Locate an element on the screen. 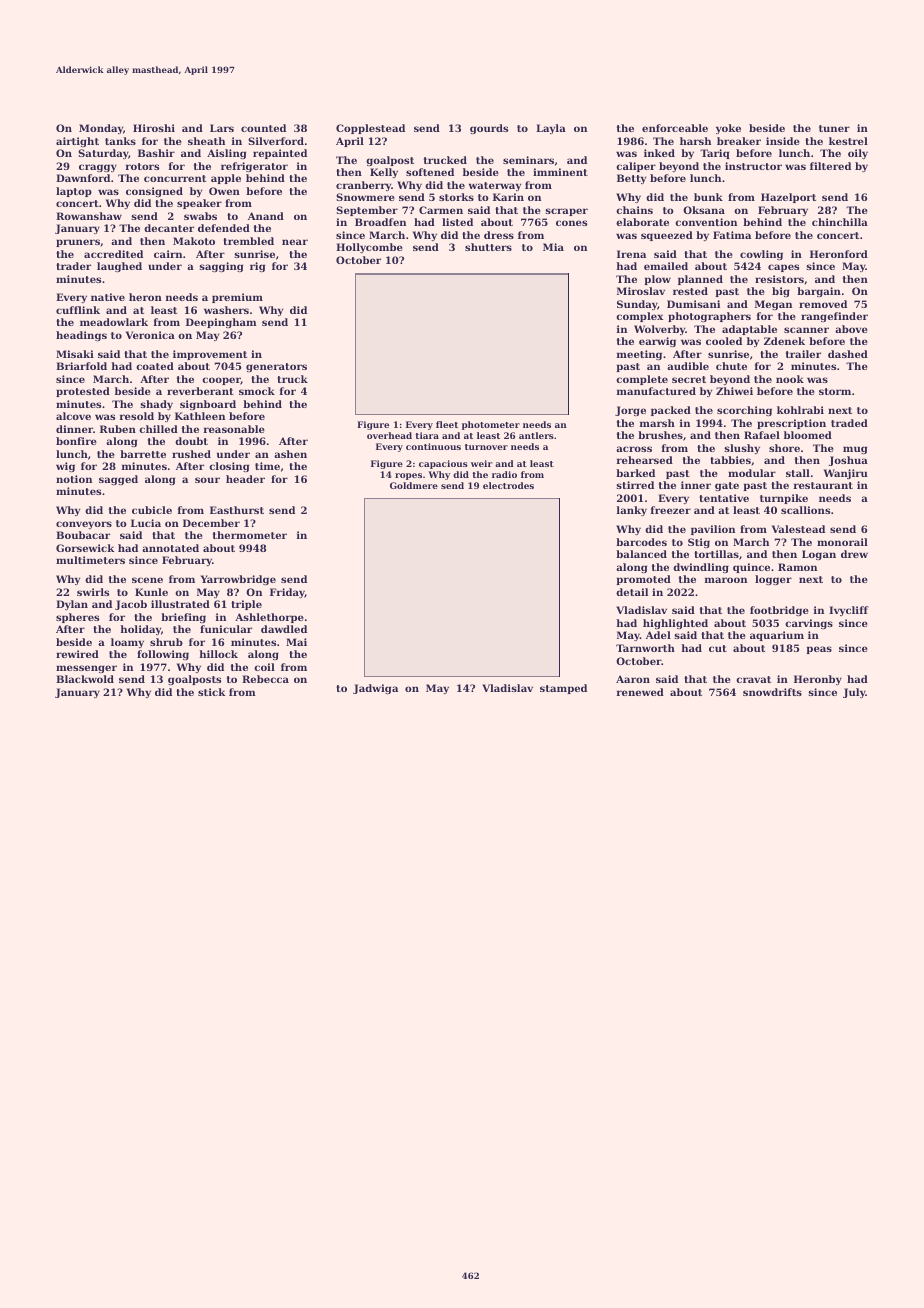 This screenshot has height=1308, width=924. enforceable is located at coordinates (675, 128).
